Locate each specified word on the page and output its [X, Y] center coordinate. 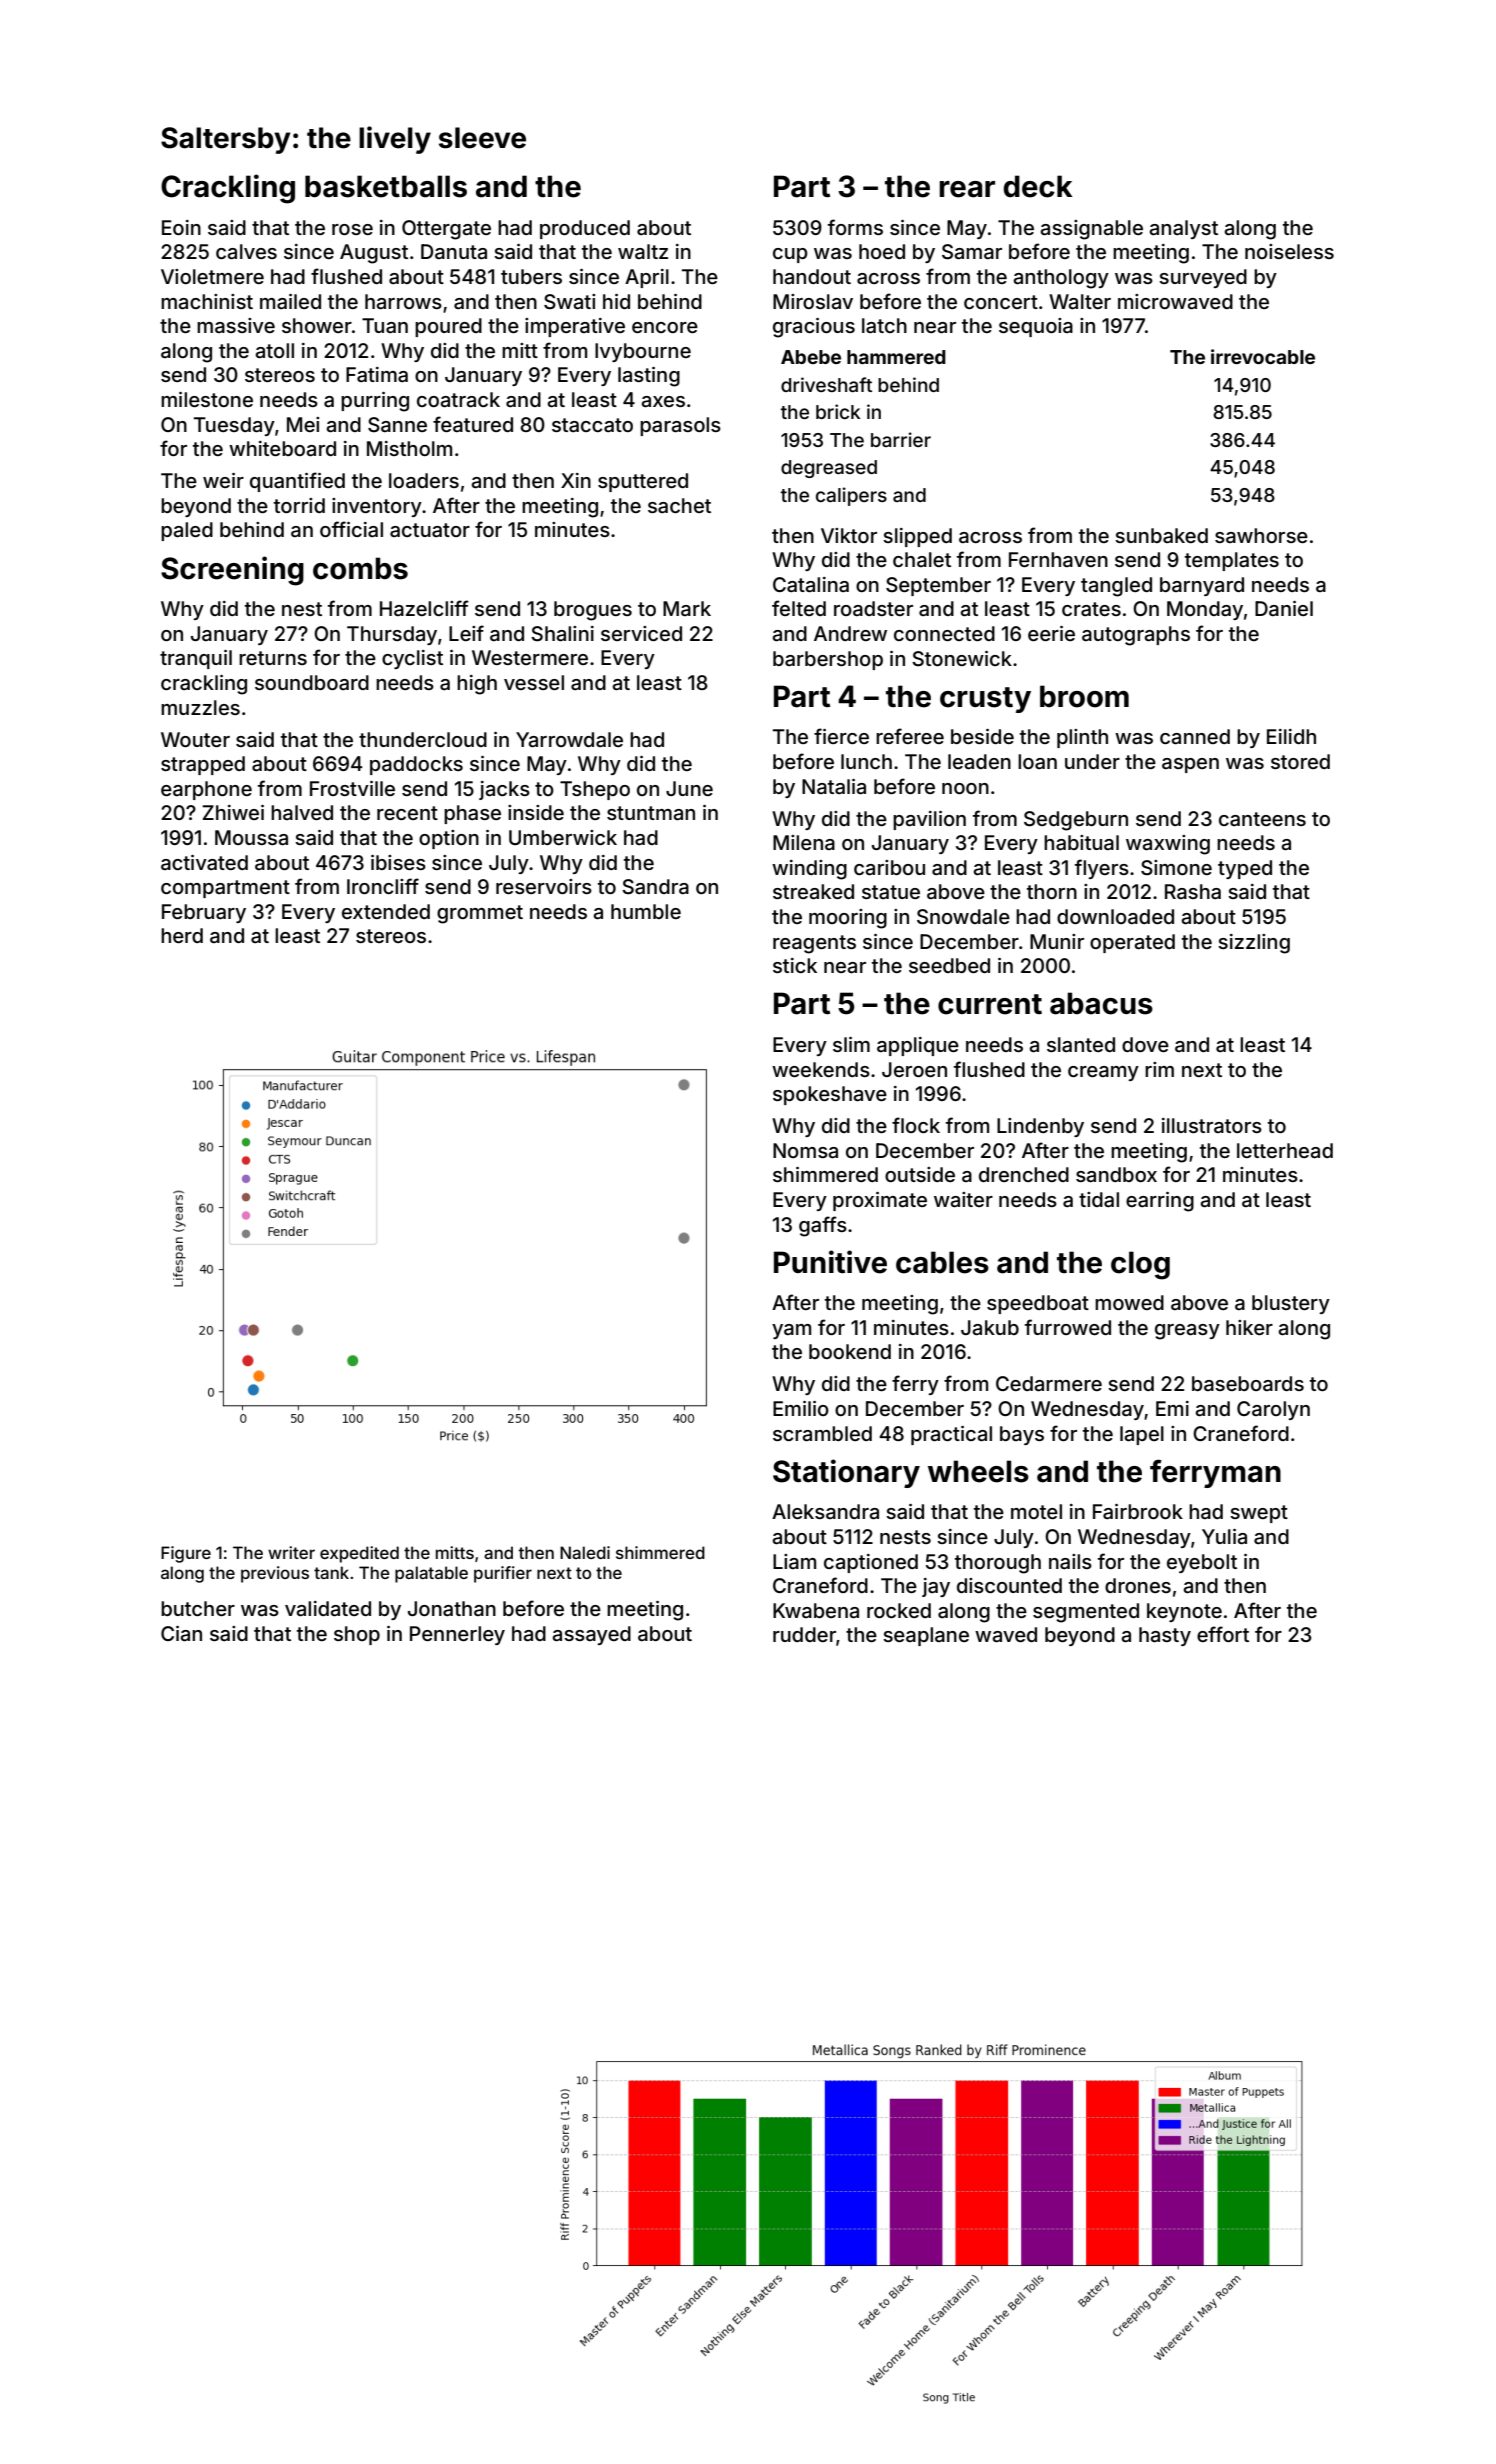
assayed [591, 1635]
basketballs [386, 186]
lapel [1142, 1435]
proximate [880, 1201]
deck [1038, 186]
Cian [181, 1633]
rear [967, 189]
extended [386, 911]
